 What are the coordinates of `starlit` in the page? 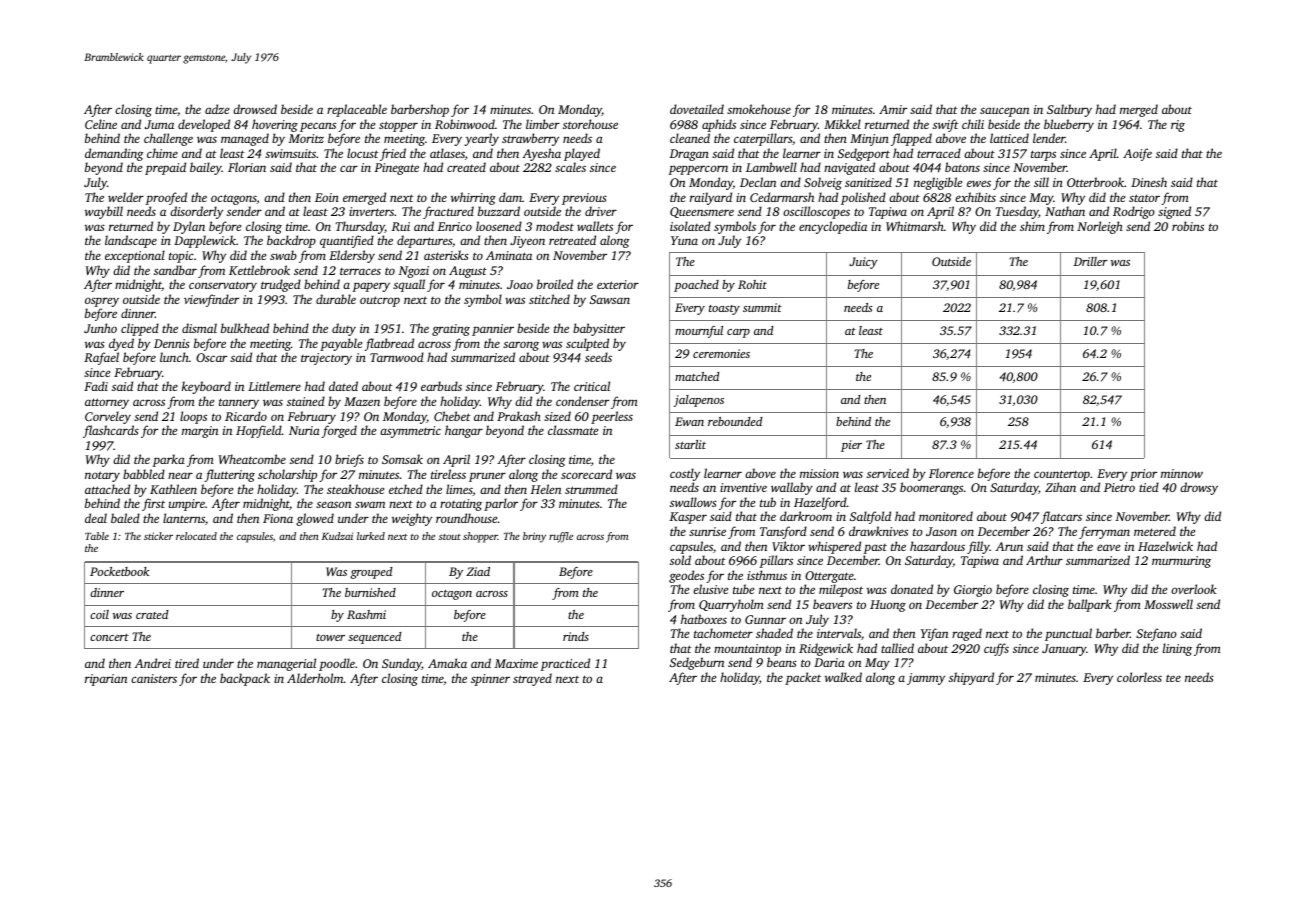 It's located at (690, 444).
